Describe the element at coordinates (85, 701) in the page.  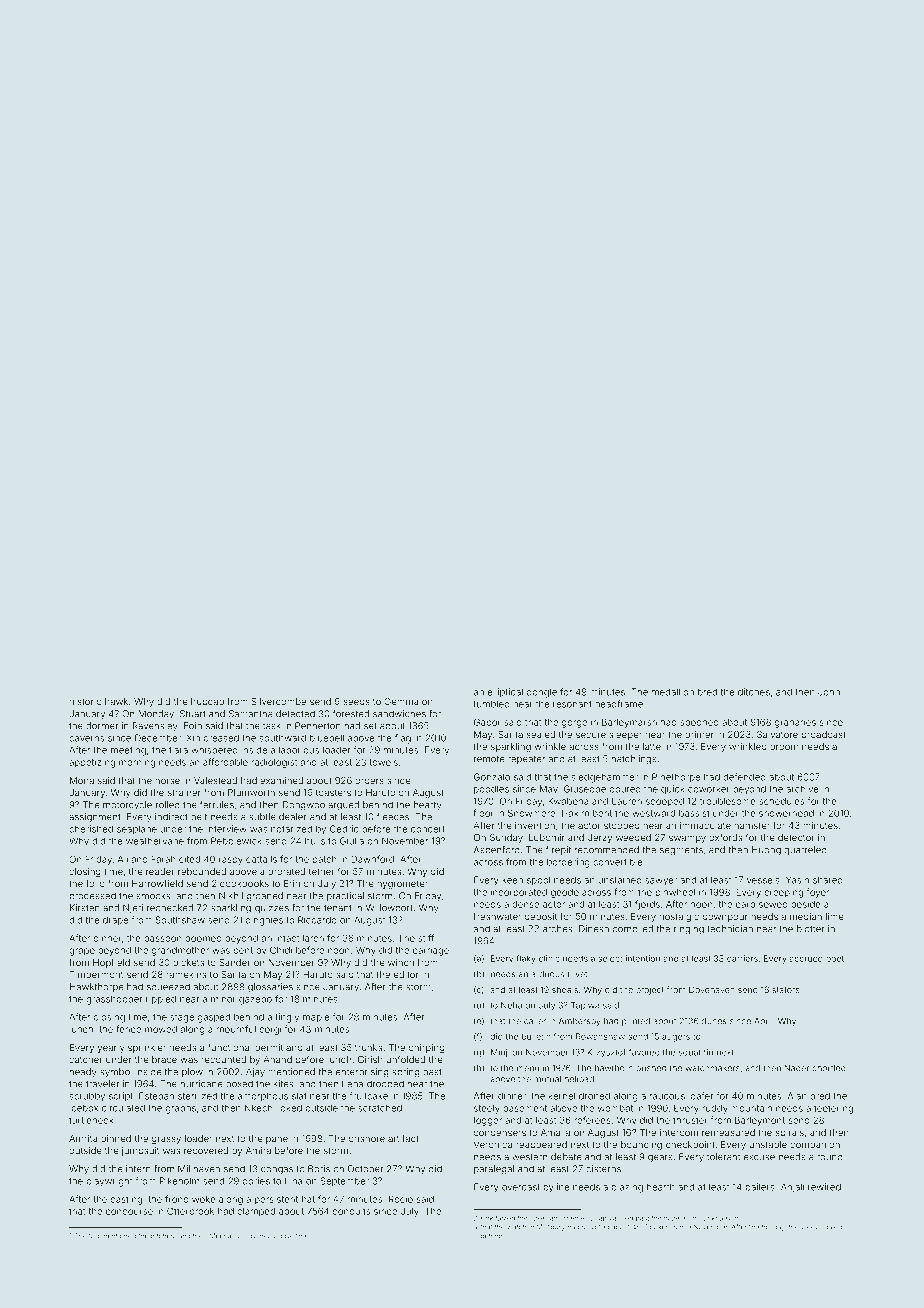
I see `historic` at that location.
